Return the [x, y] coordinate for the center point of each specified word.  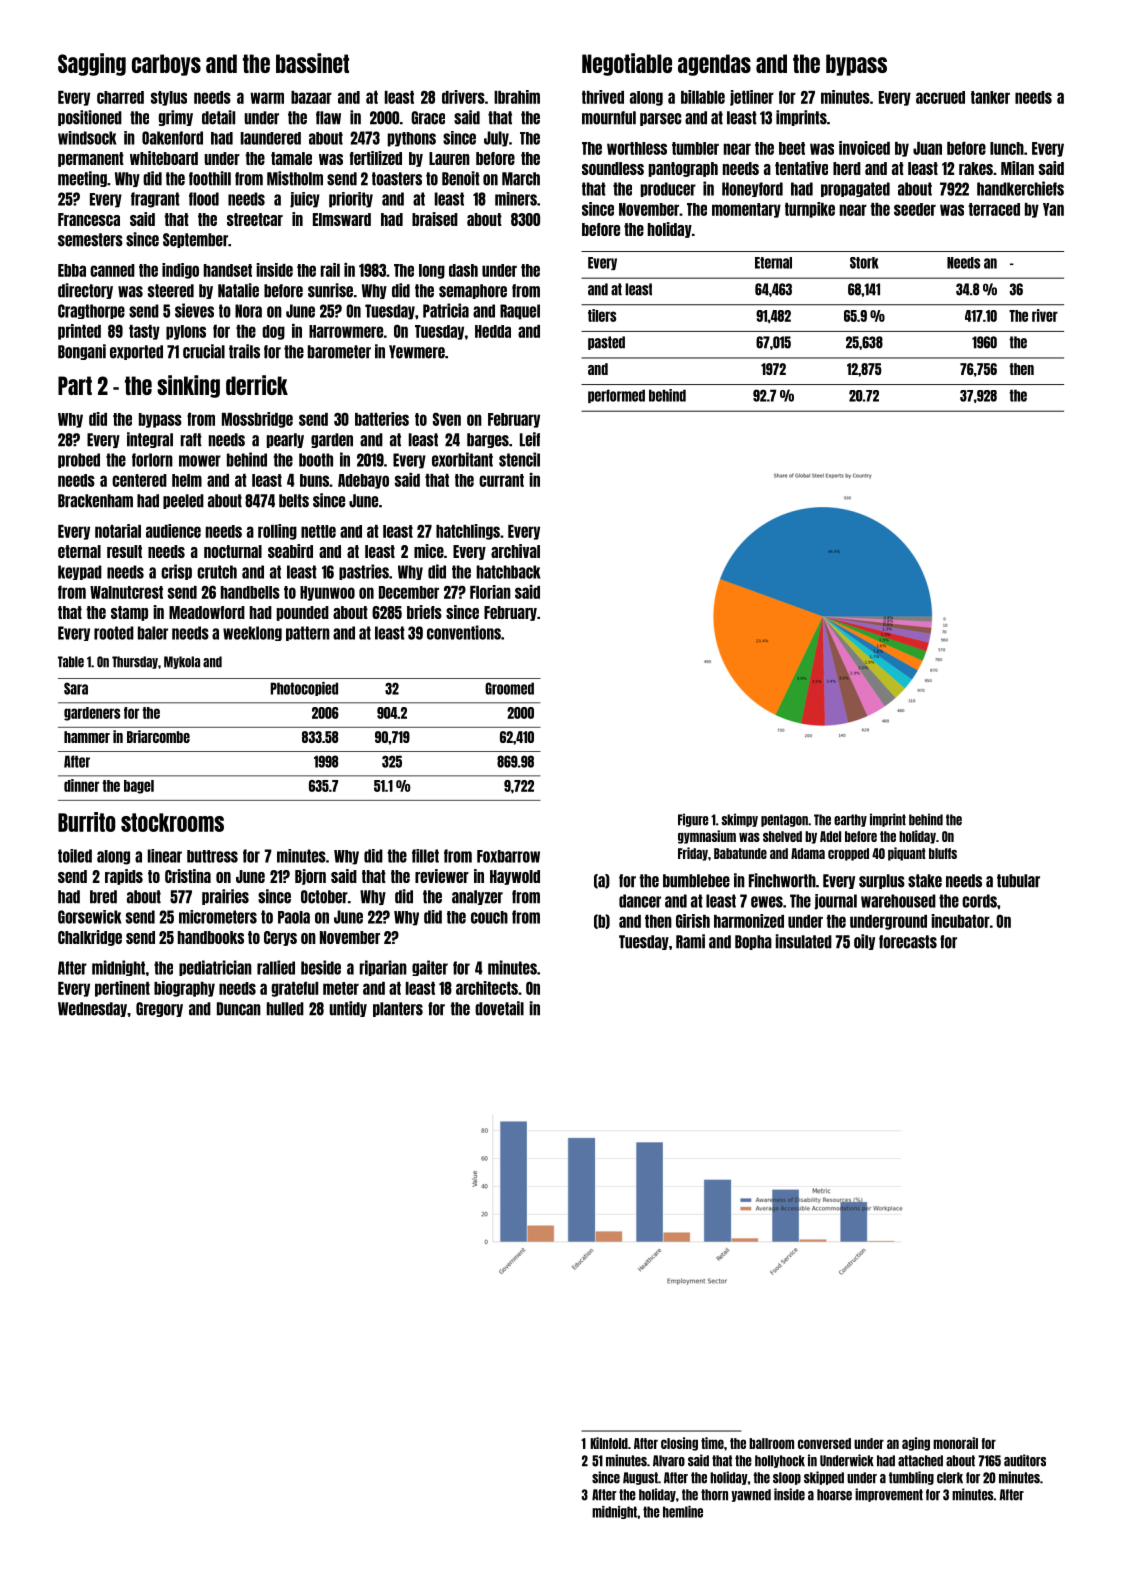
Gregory [159, 1009]
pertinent [122, 989]
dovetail [499, 1008]
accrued [940, 97]
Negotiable [627, 64]
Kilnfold [609, 1443]
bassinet [312, 63]
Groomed [509, 688]
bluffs [943, 853]
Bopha [753, 942]
